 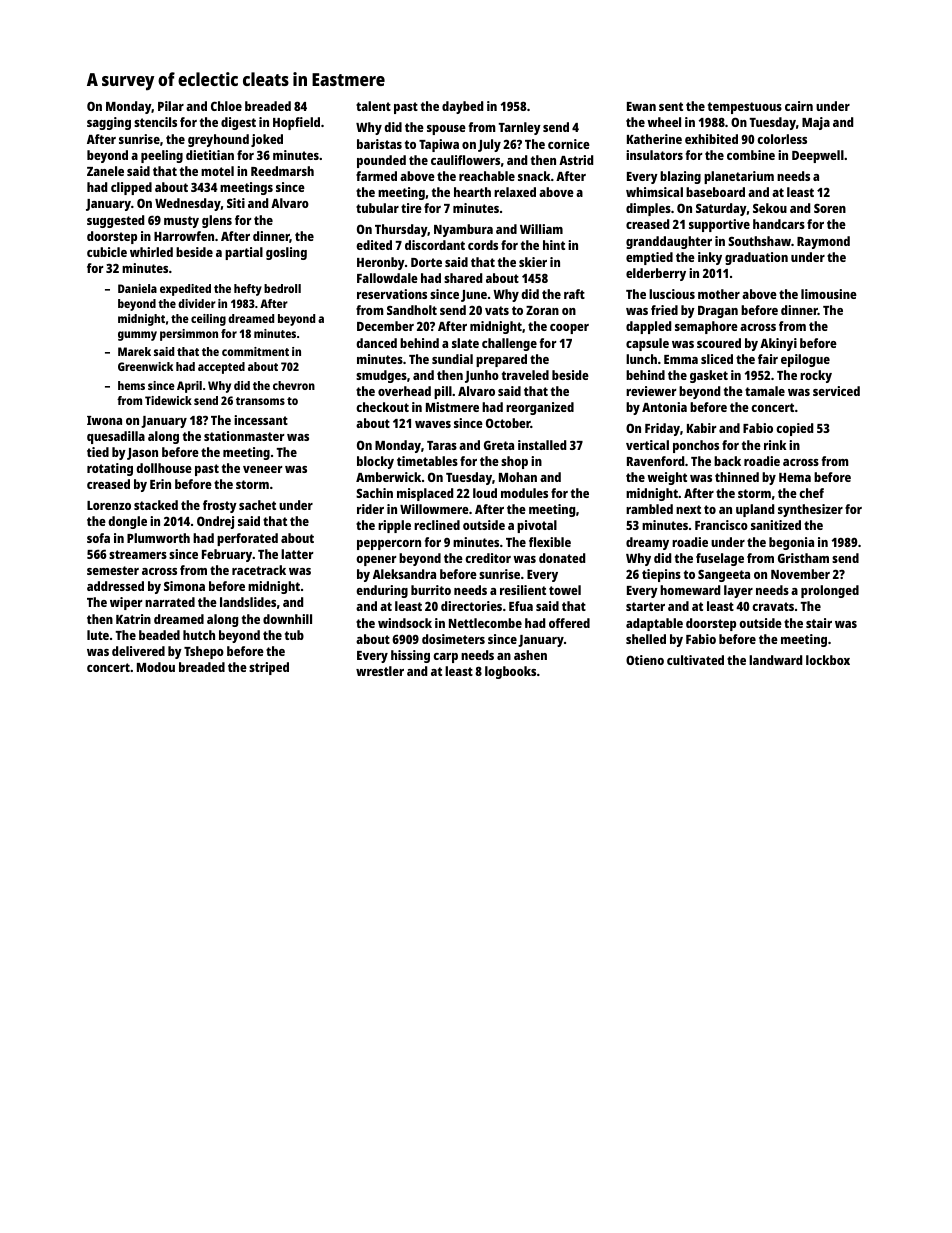 What do you see at coordinates (105, 171) in the document?
I see `Zanele` at bounding box center [105, 171].
